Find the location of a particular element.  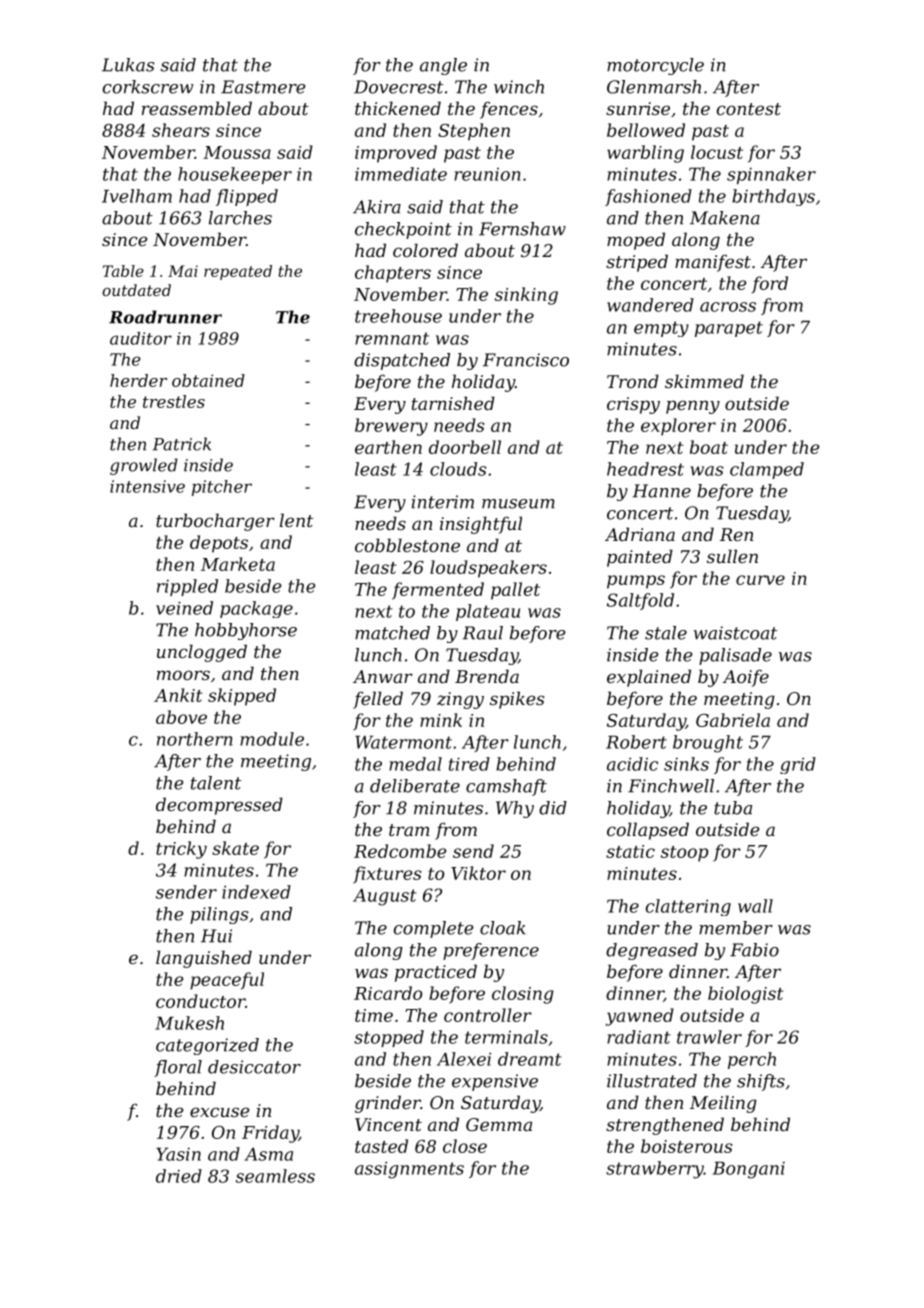

tuba is located at coordinates (733, 808).
